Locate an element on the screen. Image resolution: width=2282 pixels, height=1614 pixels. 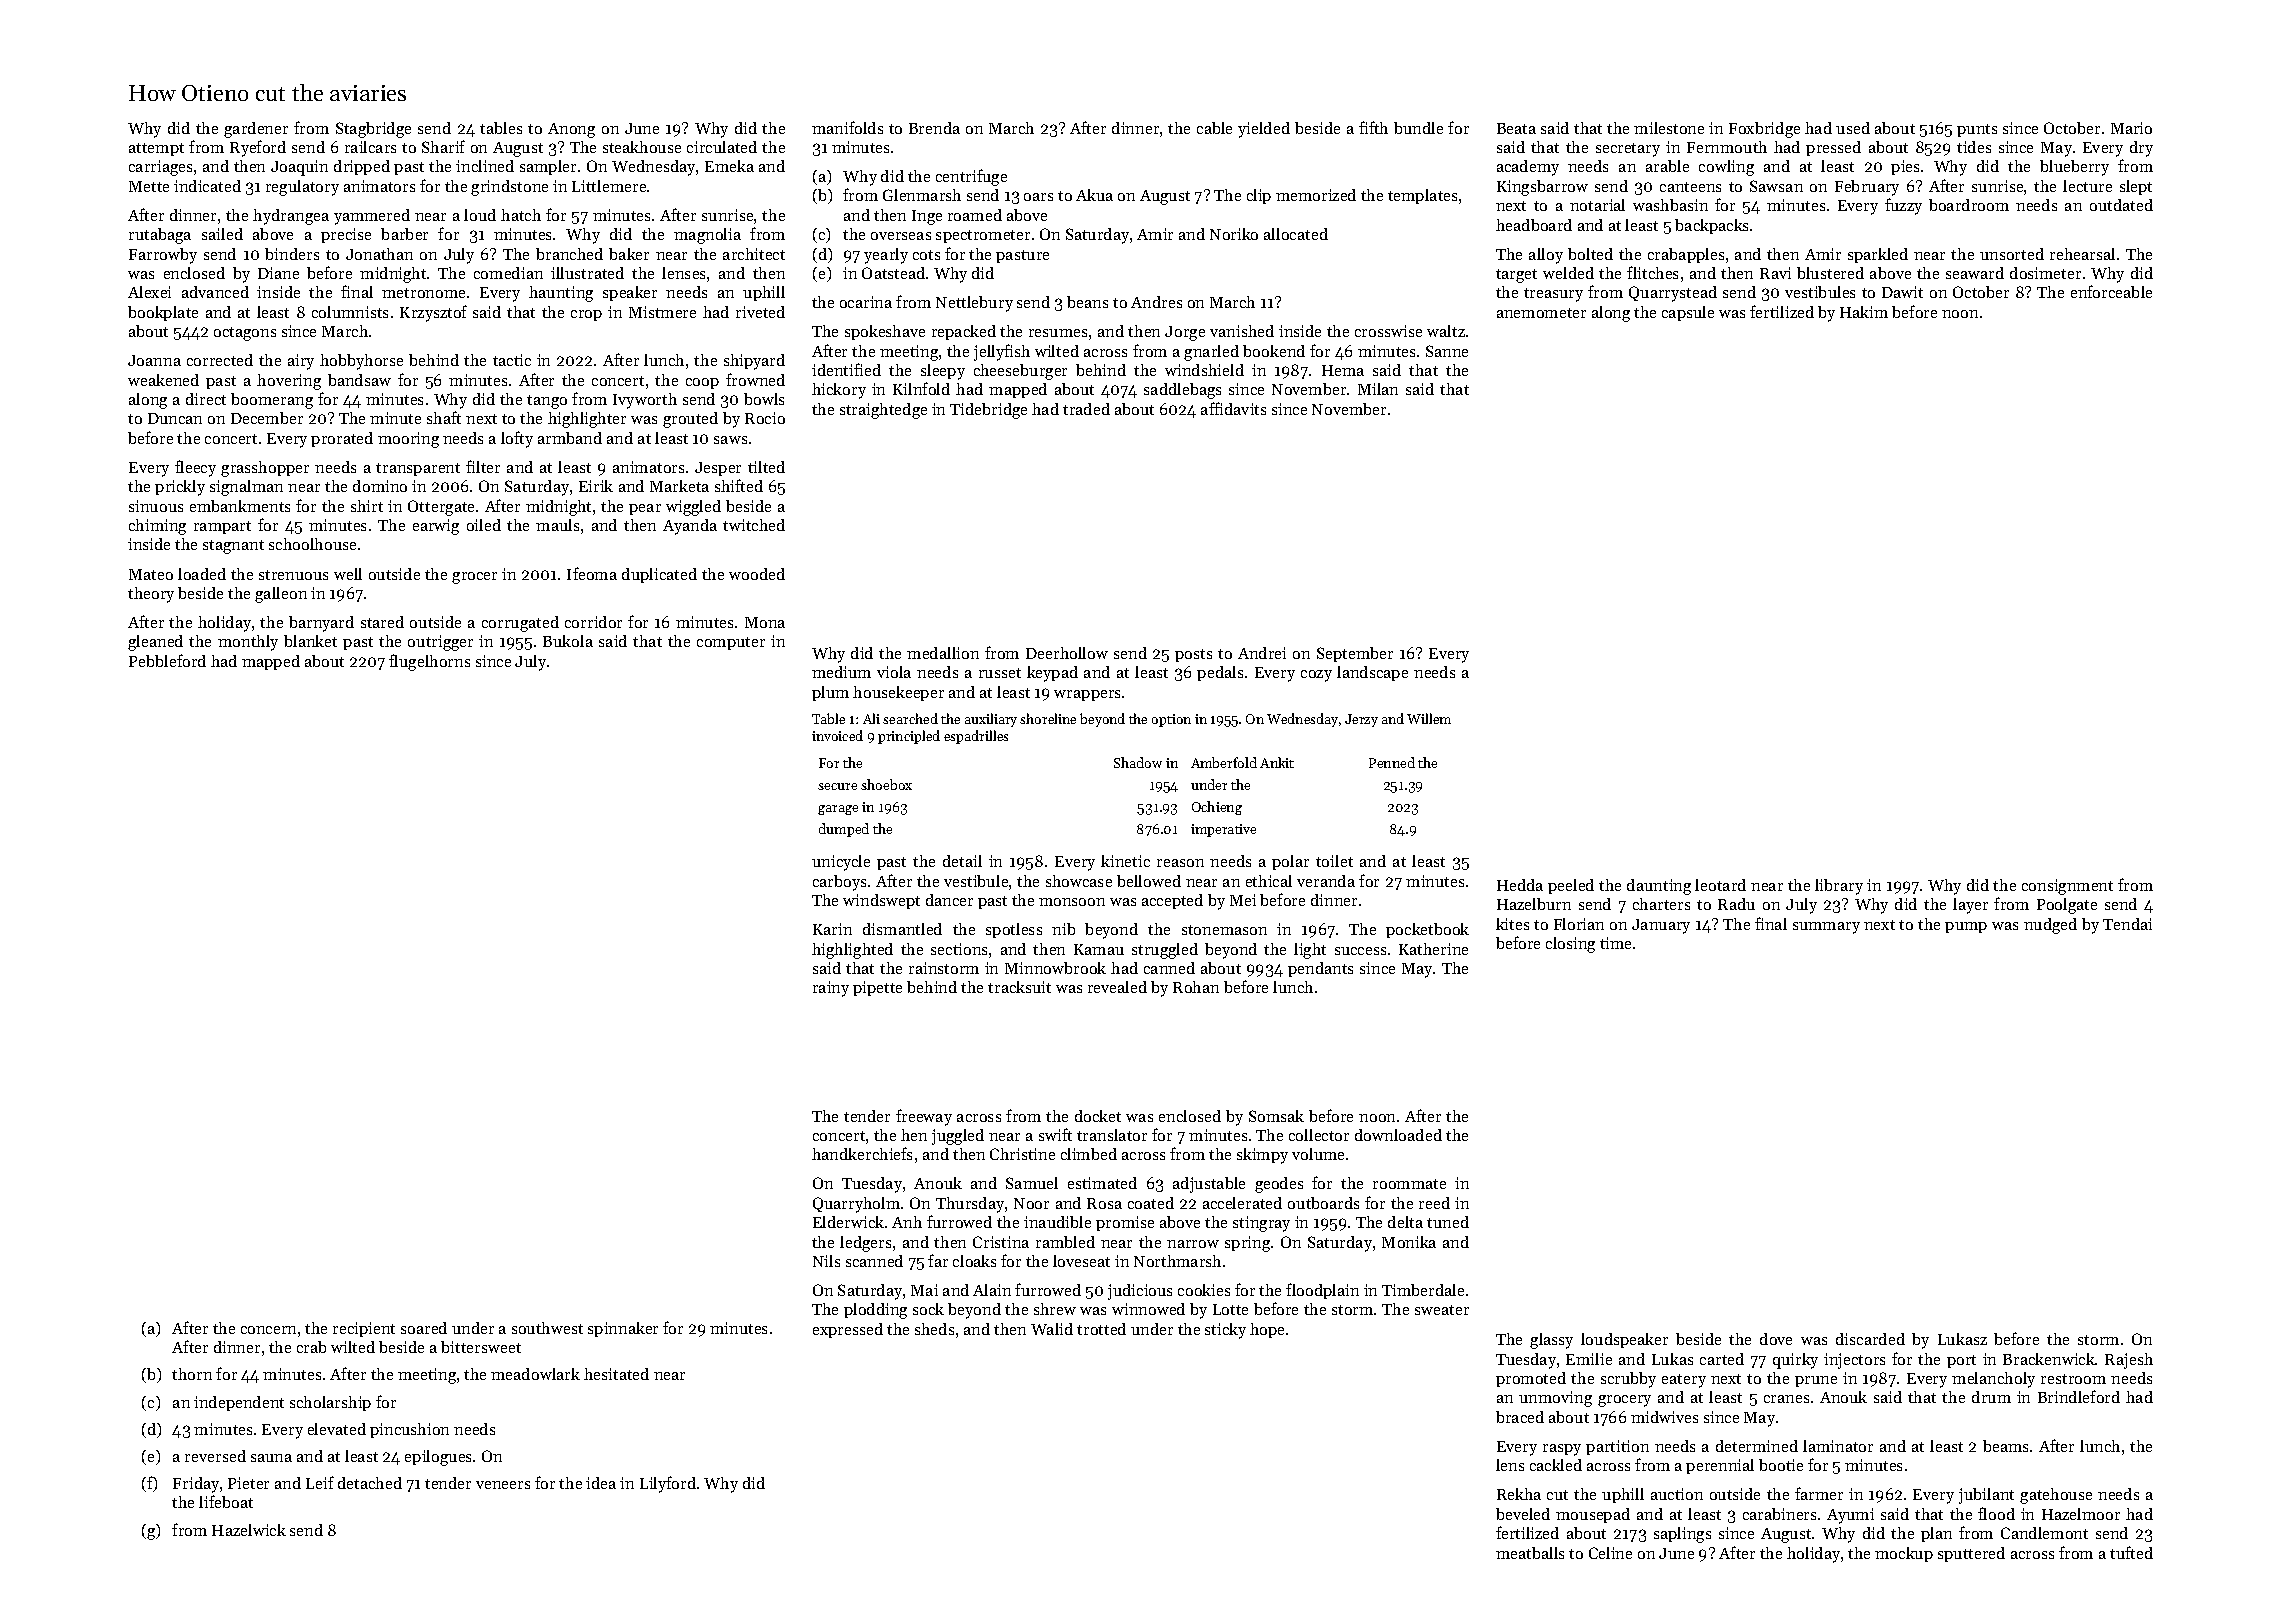
capsule is located at coordinates (1688, 313).
